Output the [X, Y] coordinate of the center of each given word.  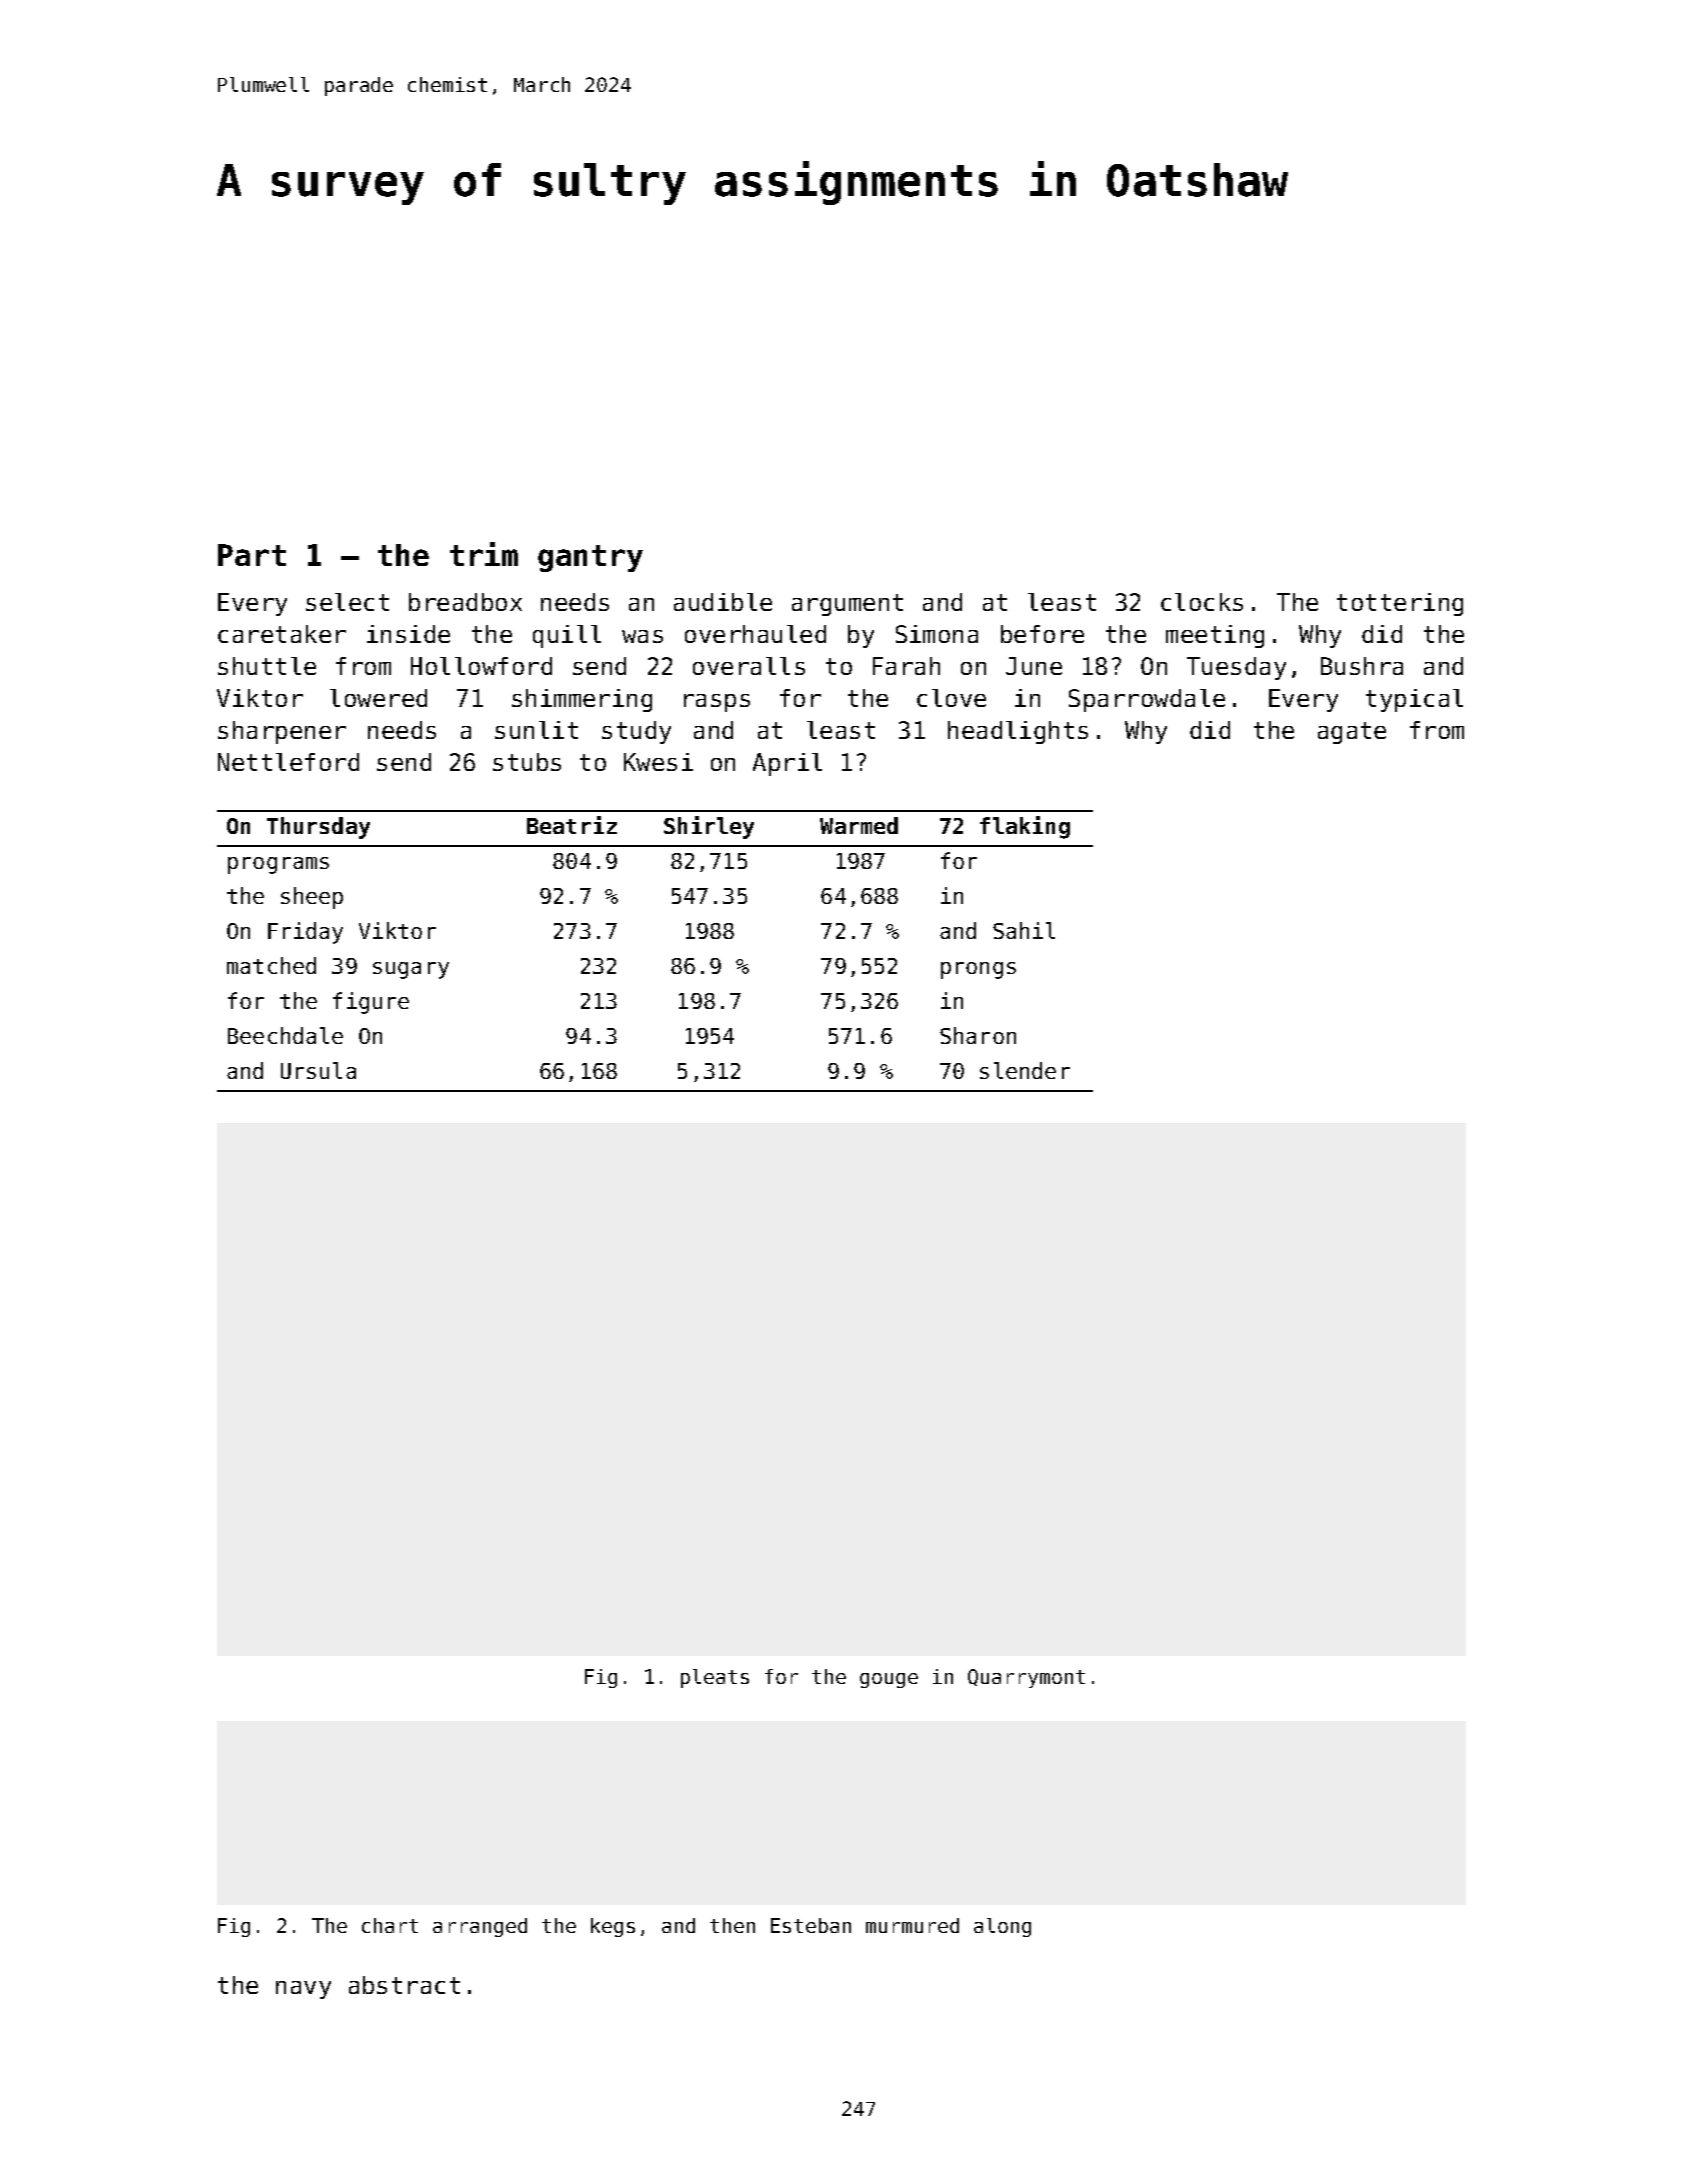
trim [484, 554]
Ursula [318, 1070]
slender [1025, 1070]
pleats [715, 1678]
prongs [978, 970]
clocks [1202, 602]
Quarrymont [1026, 1678]
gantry [590, 558]
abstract [404, 1985]
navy [303, 1990]
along [1002, 1927]
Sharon [978, 1035]
